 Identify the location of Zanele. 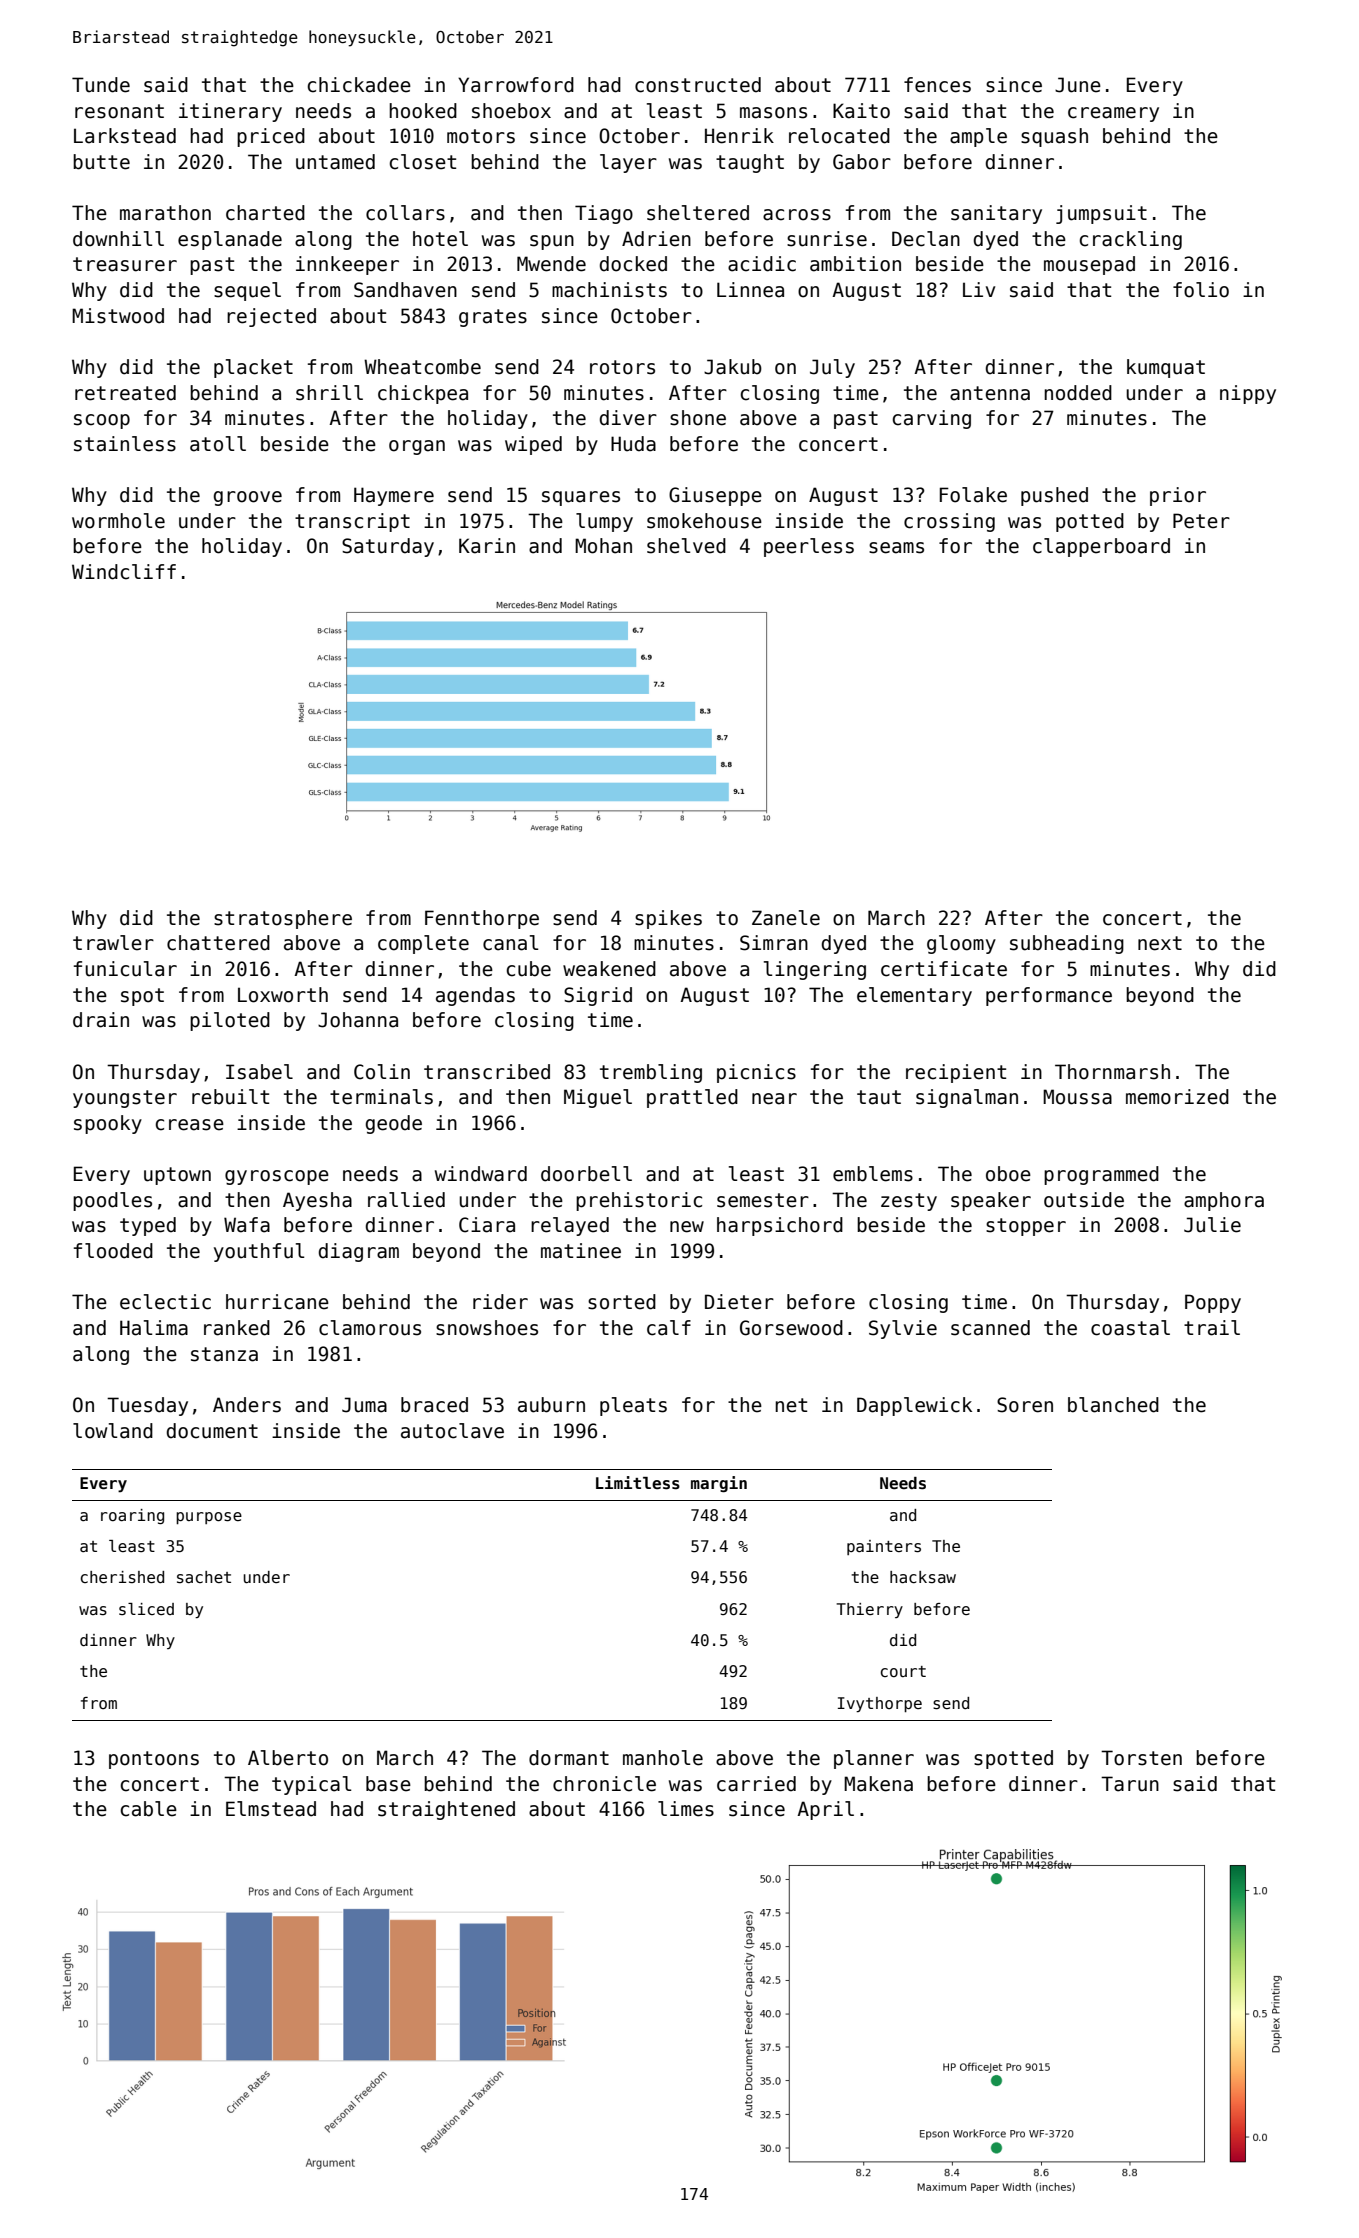
(786, 918).
